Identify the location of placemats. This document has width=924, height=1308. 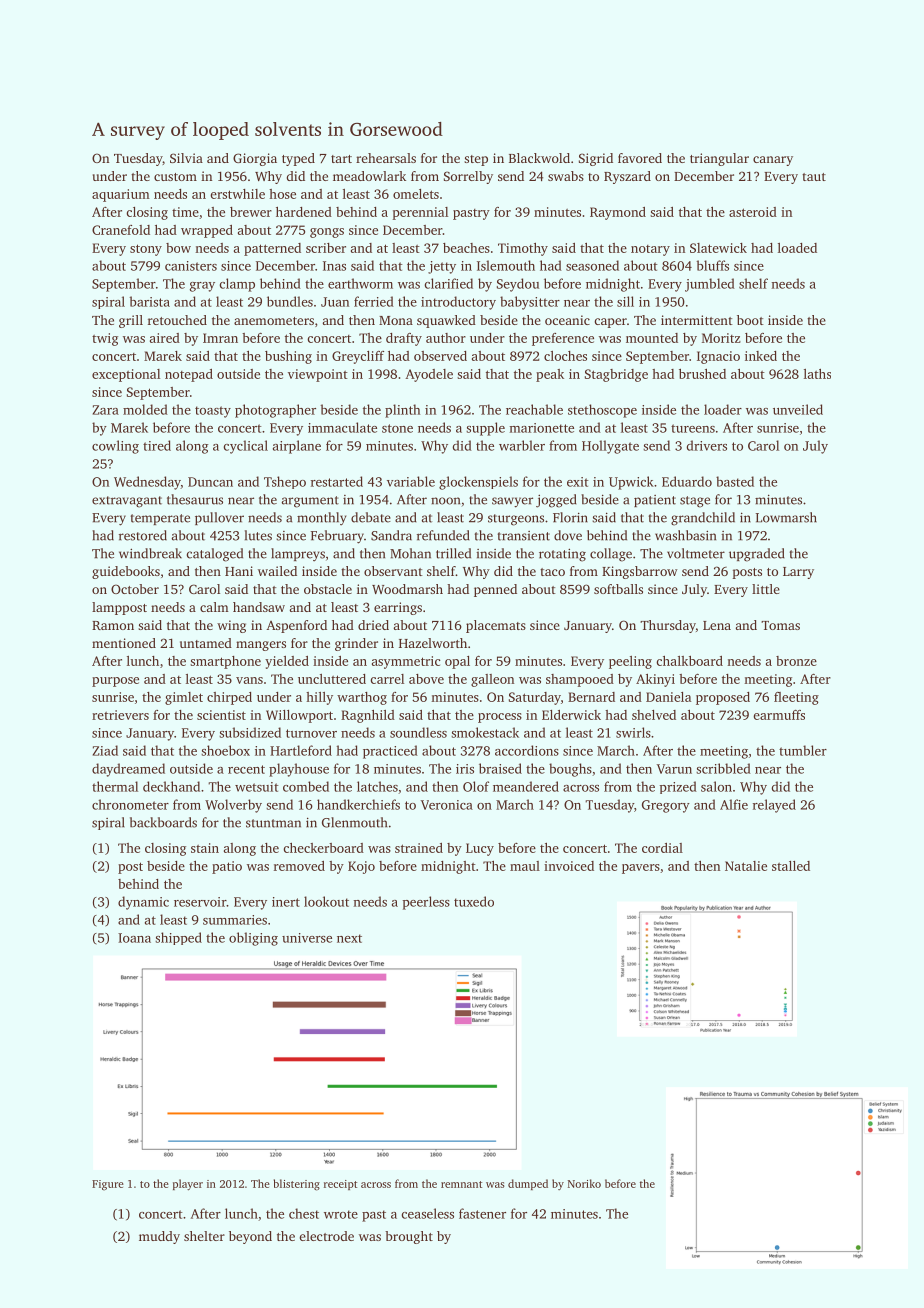
(496, 626).
